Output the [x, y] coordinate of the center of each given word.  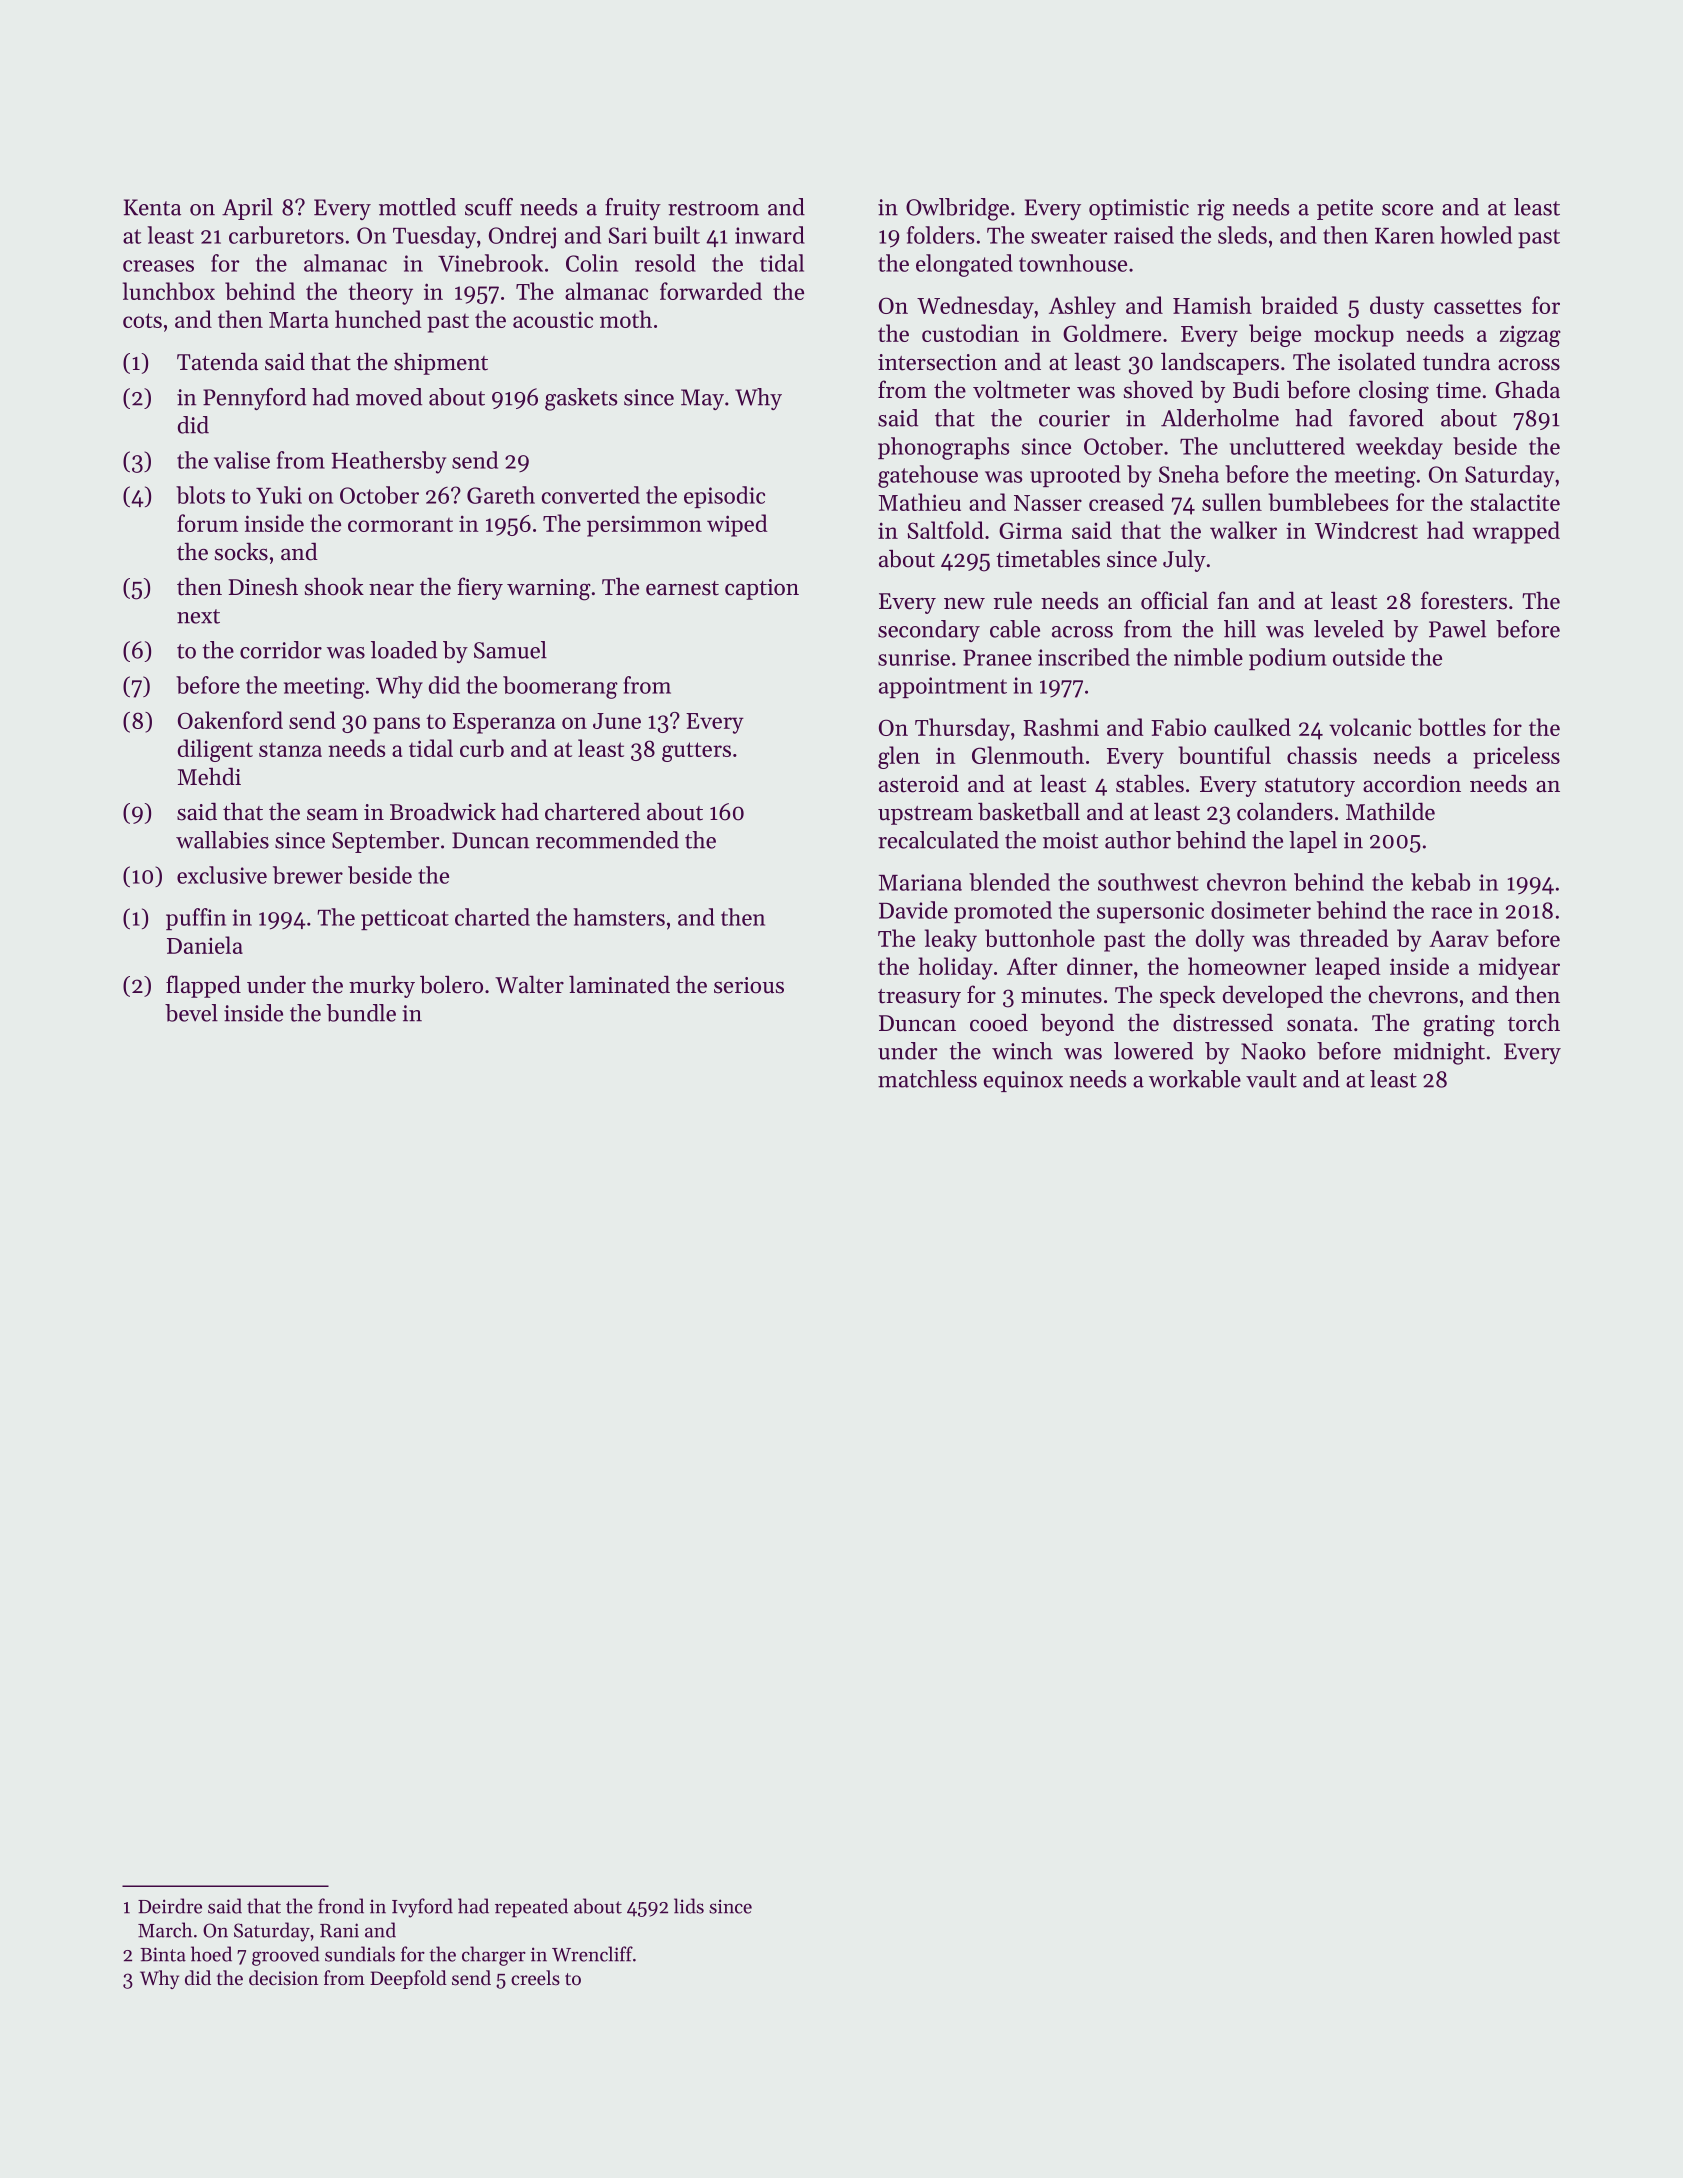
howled [1476, 235]
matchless [927, 1079]
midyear [1519, 968]
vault [1271, 1079]
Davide [913, 910]
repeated [531, 1908]
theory [380, 293]
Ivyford [422, 1908]
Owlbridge [957, 209]
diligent [215, 750]
